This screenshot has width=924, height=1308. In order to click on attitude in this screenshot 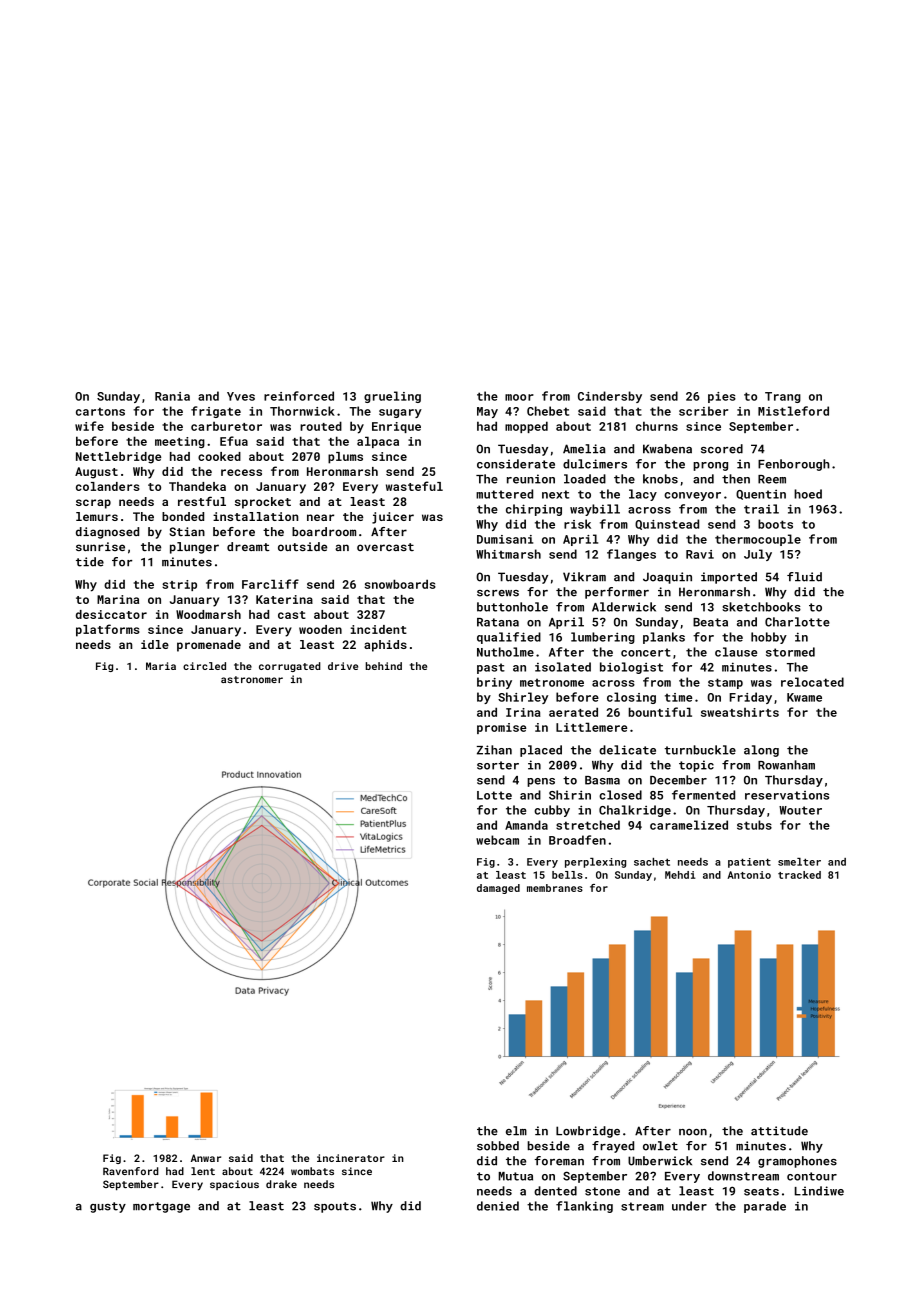, I will do `click(779, 1131)`.
